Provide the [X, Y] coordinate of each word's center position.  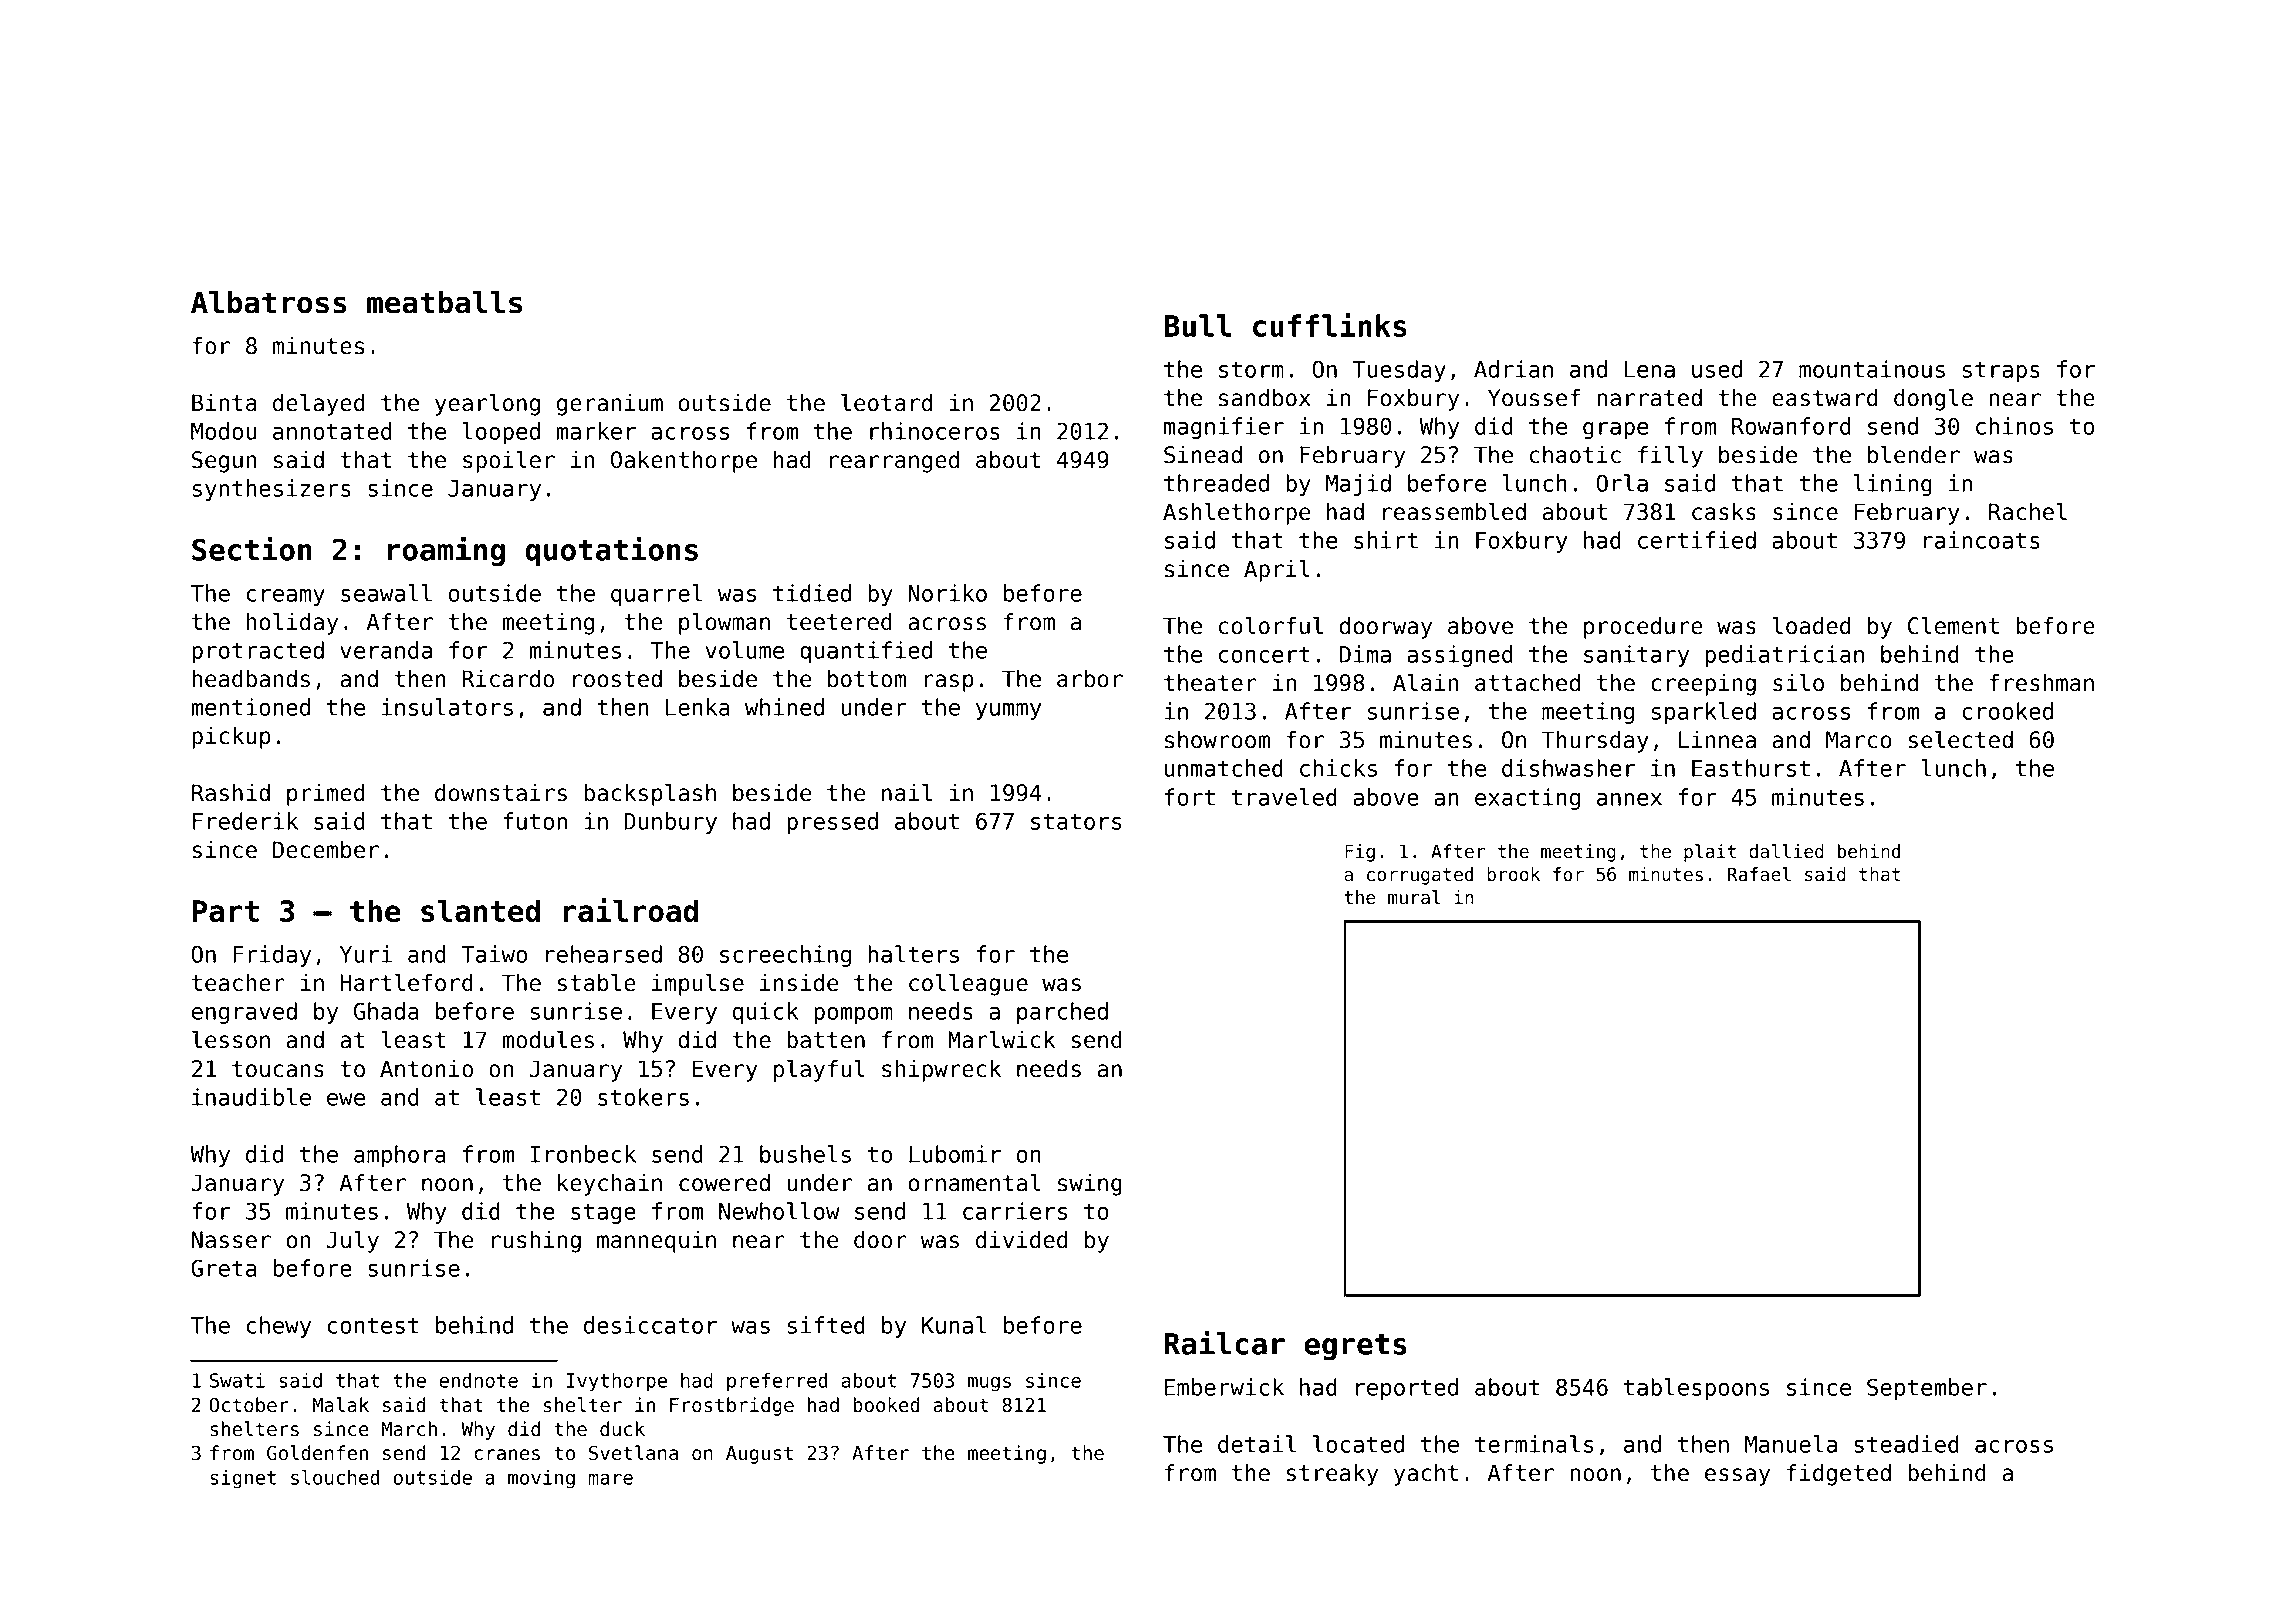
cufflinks [1330, 325]
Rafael [1759, 874]
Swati [237, 1380]
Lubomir [955, 1154]
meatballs [444, 302]
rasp [949, 683]
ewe [346, 1099]
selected [1961, 739]
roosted [617, 678]
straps [2001, 371]
